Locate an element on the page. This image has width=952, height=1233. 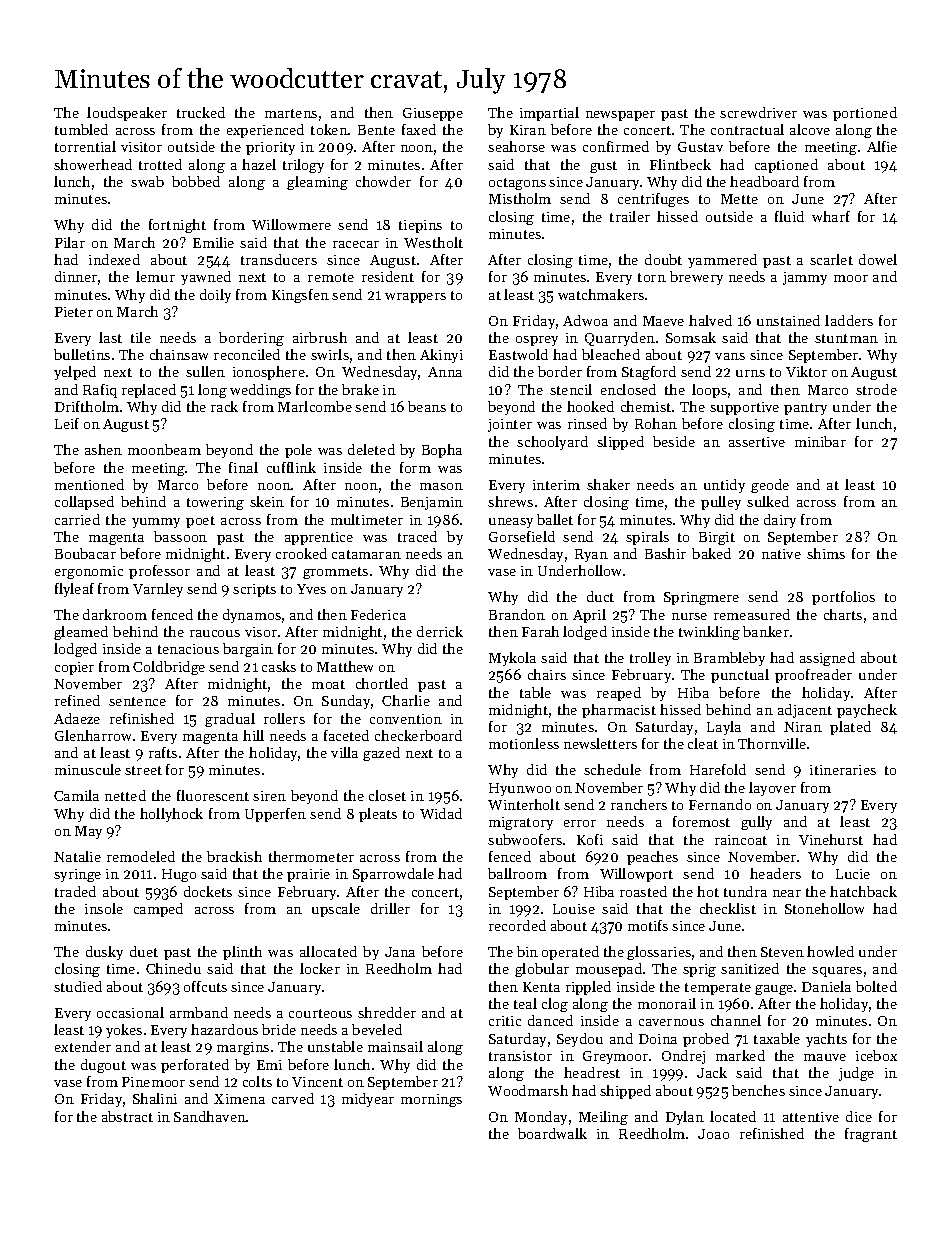
poet is located at coordinates (200, 522).
